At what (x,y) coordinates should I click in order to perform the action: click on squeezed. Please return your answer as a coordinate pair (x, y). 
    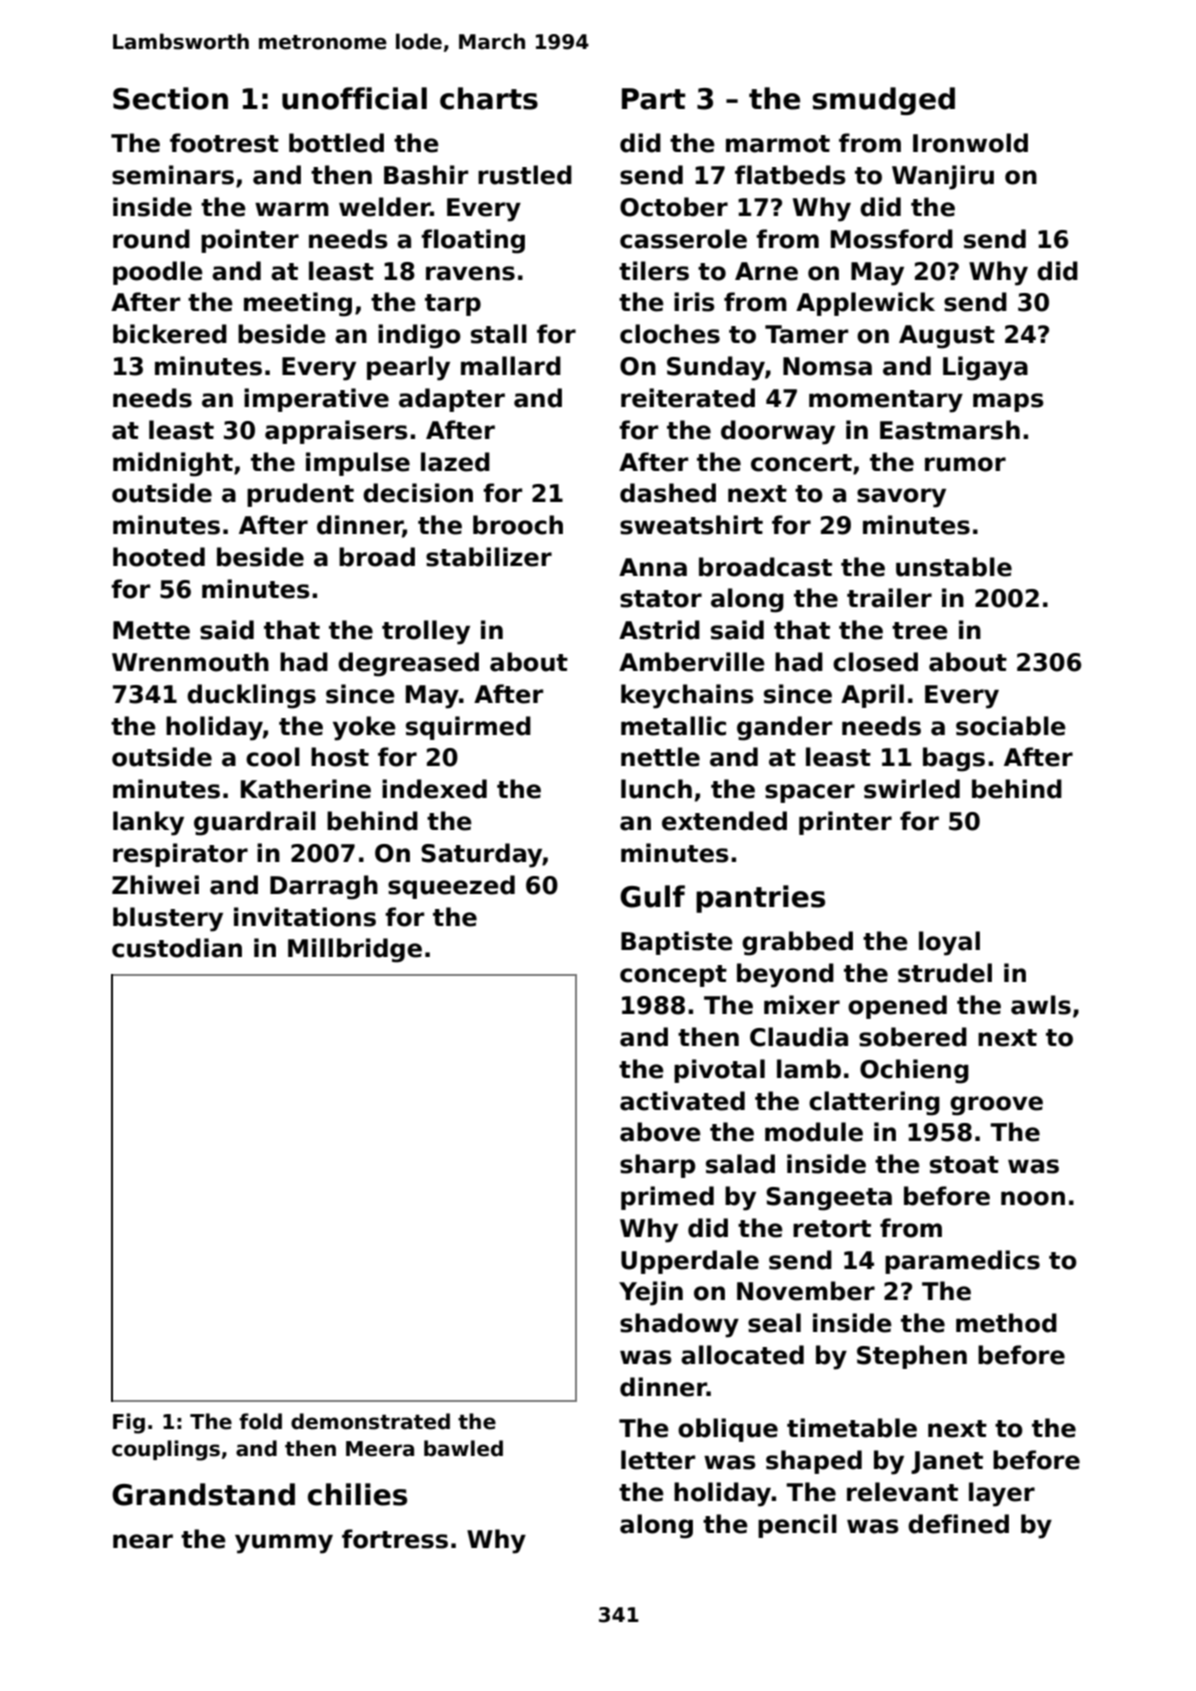
    Looking at the image, I should click on (451, 887).
